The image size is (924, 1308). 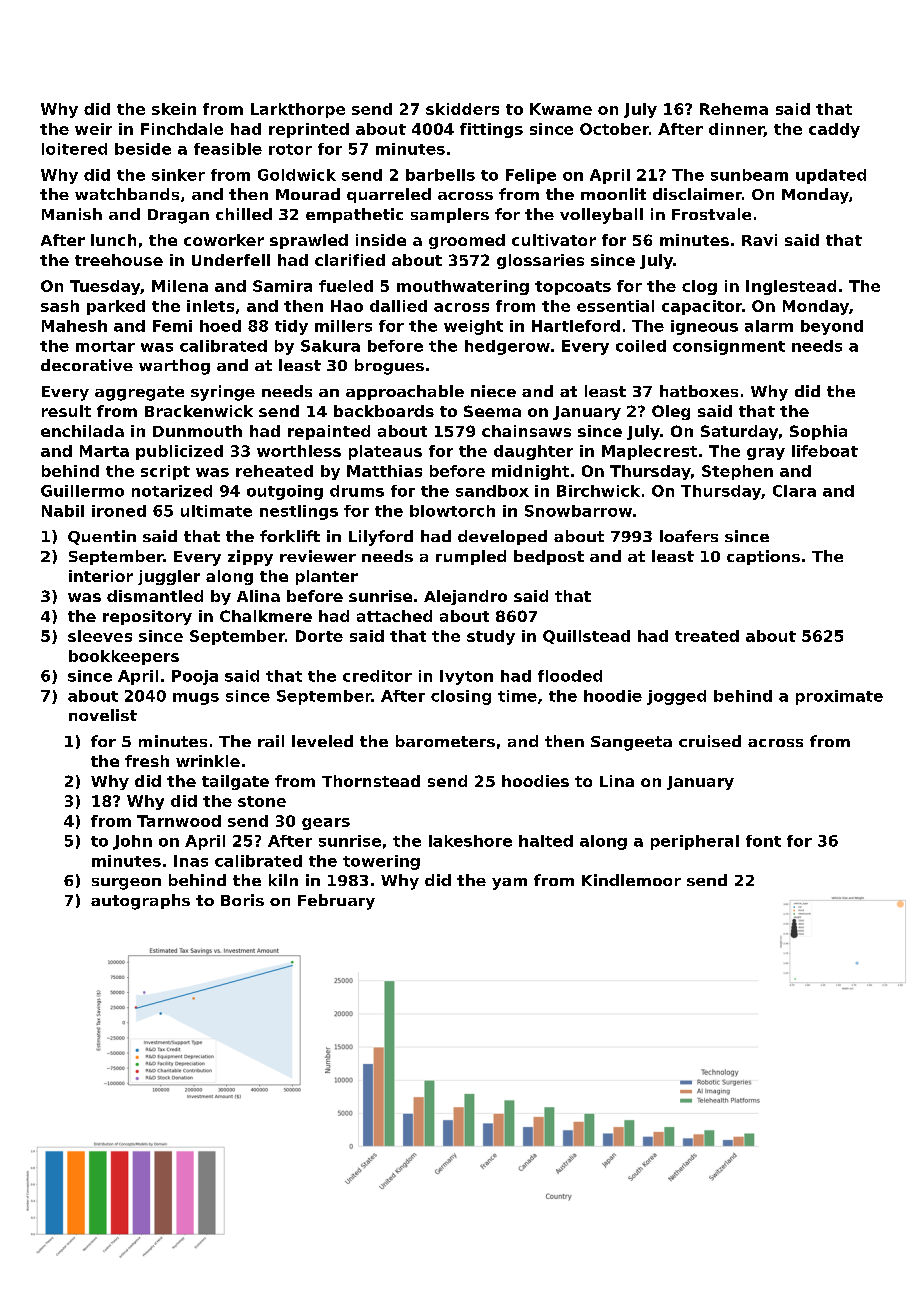 I want to click on blowtorch, so click(x=452, y=511).
